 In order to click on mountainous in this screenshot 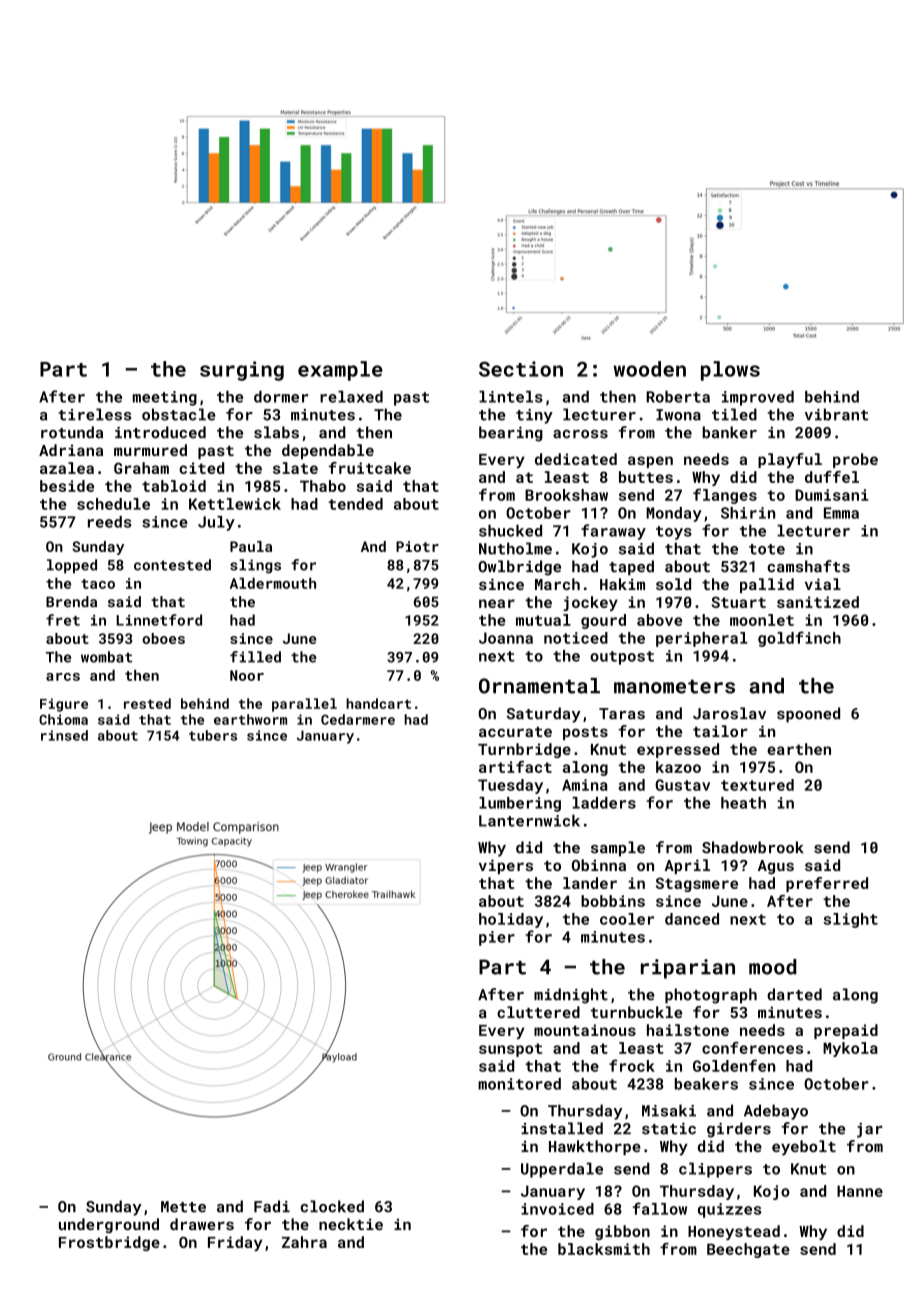, I will do `click(585, 1030)`.
